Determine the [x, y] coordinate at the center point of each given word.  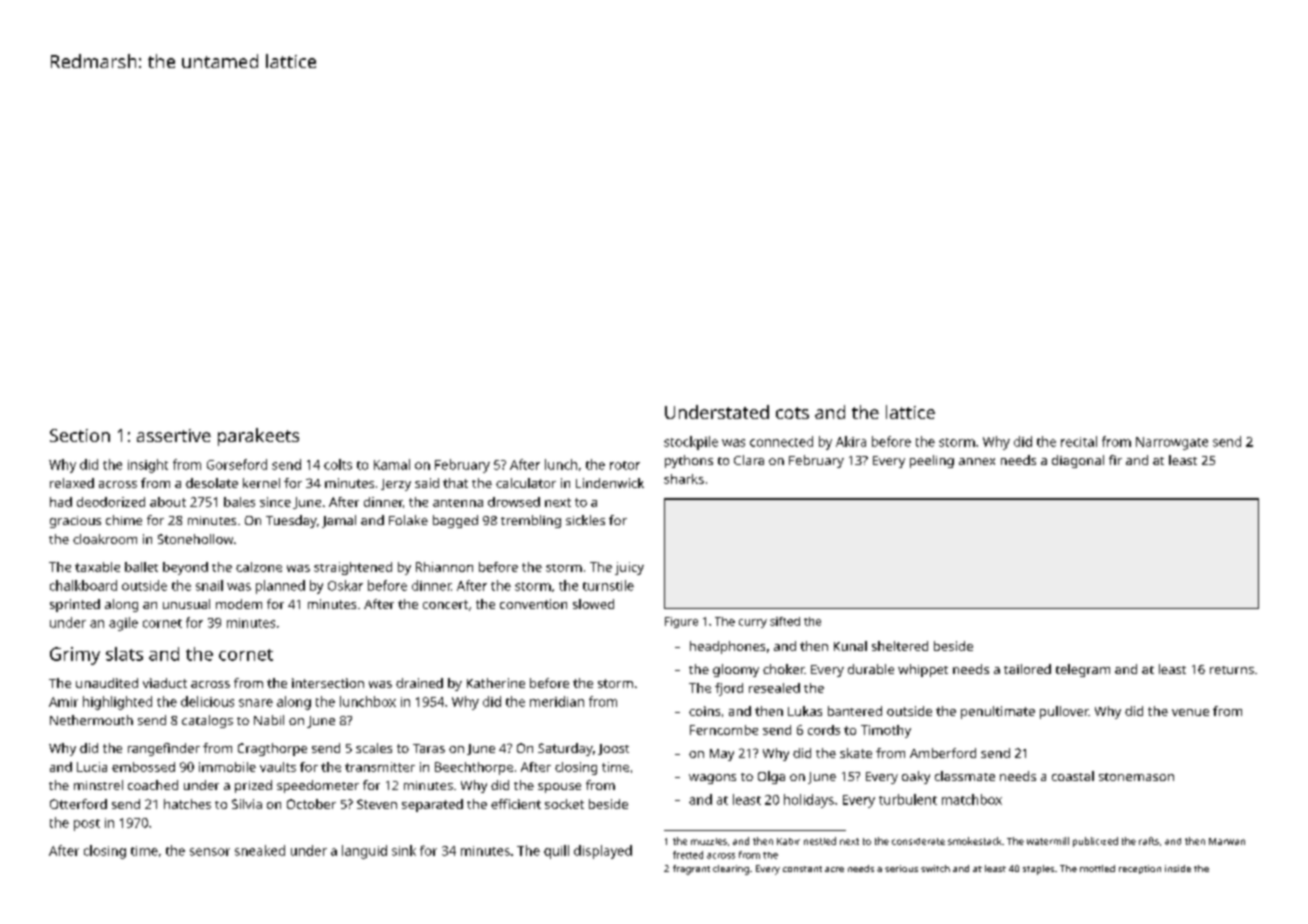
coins [704, 711]
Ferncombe [724, 730]
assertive [174, 435]
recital [1079, 441]
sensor [210, 852]
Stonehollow [195, 539]
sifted [785, 621]
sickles [585, 520]
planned [280, 587]
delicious [207, 701]
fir [1115, 460]
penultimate [998, 712]
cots [792, 413]
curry [753, 623]
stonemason [1136, 777]
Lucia [92, 767]
